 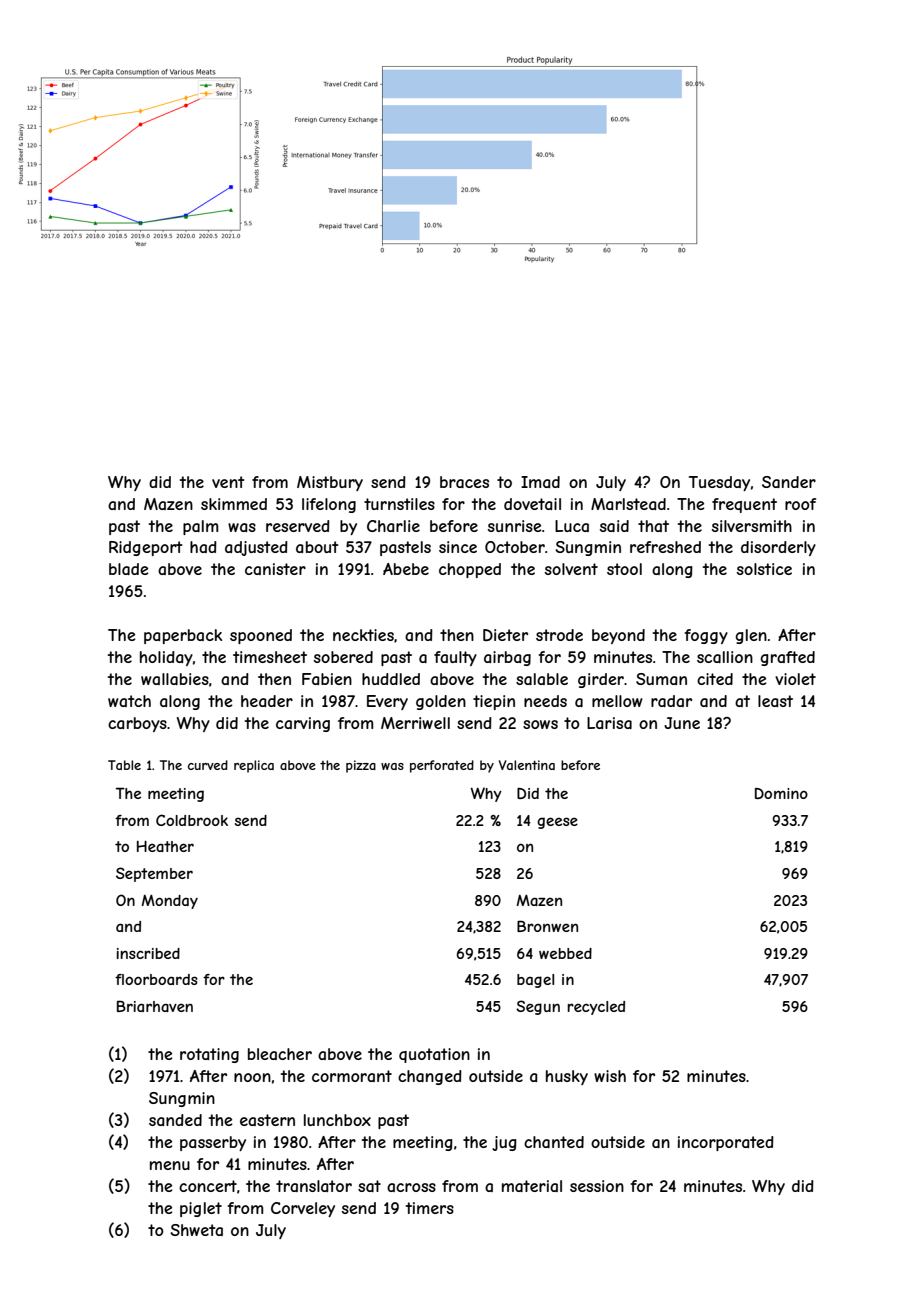 What do you see at coordinates (208, 1186) in the screenshot?
I see `concert` at bounding box center [208, 1186].
